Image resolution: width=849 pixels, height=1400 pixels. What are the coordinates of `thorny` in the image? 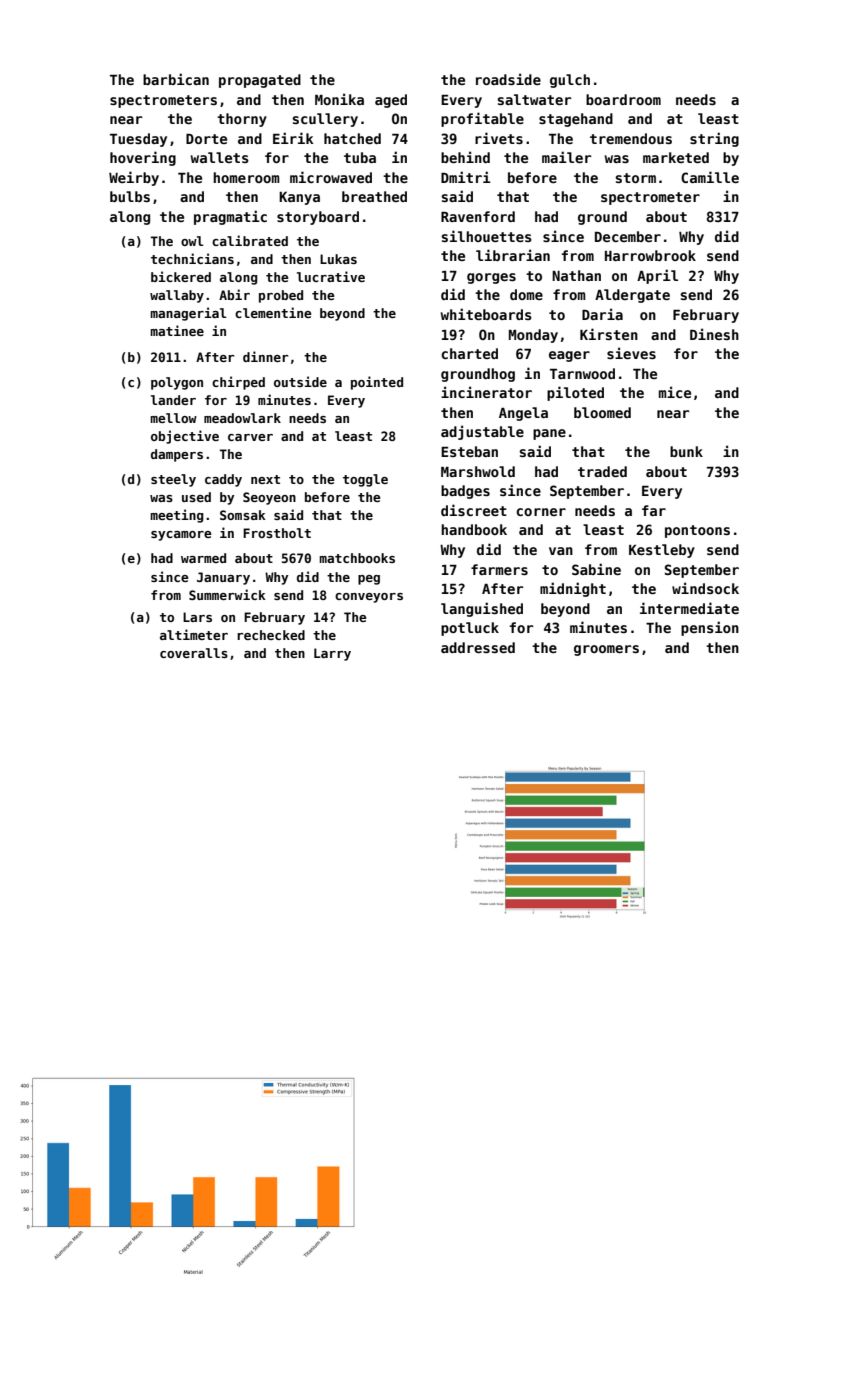 It's located at (242, 120).
